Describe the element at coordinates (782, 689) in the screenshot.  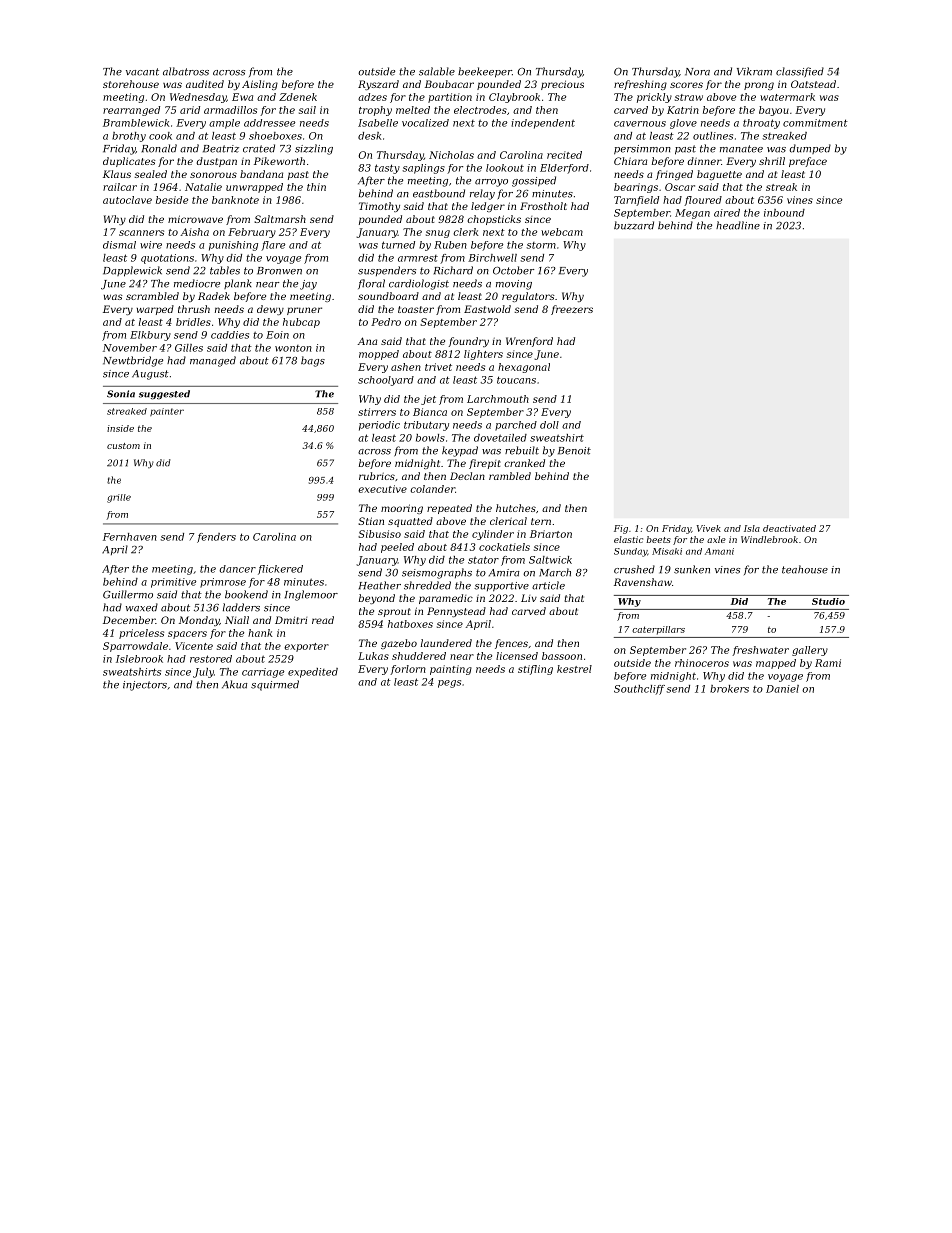
I see `Daniel` at that location.
